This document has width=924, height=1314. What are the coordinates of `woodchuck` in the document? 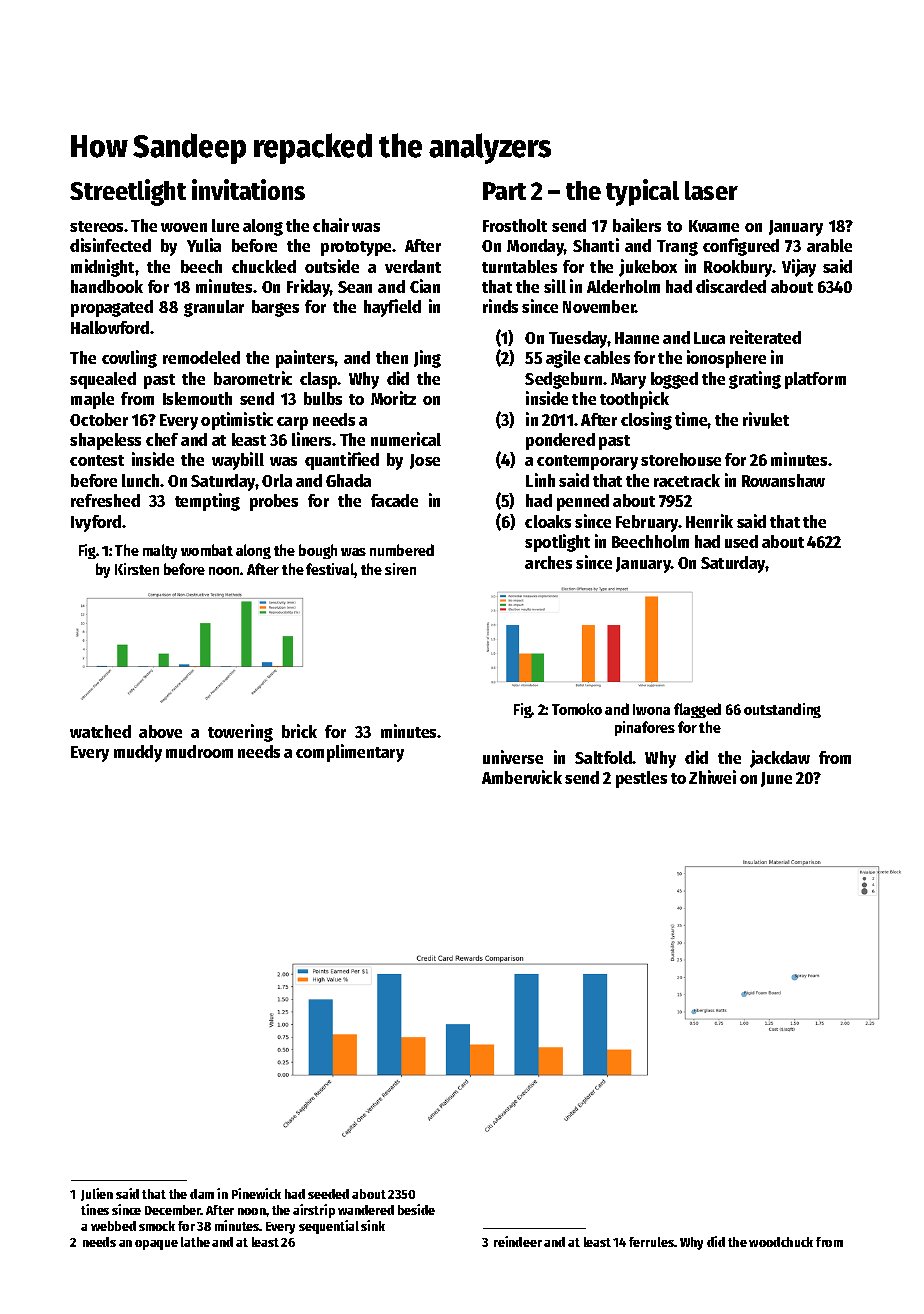 It's located at (781, 1242).
